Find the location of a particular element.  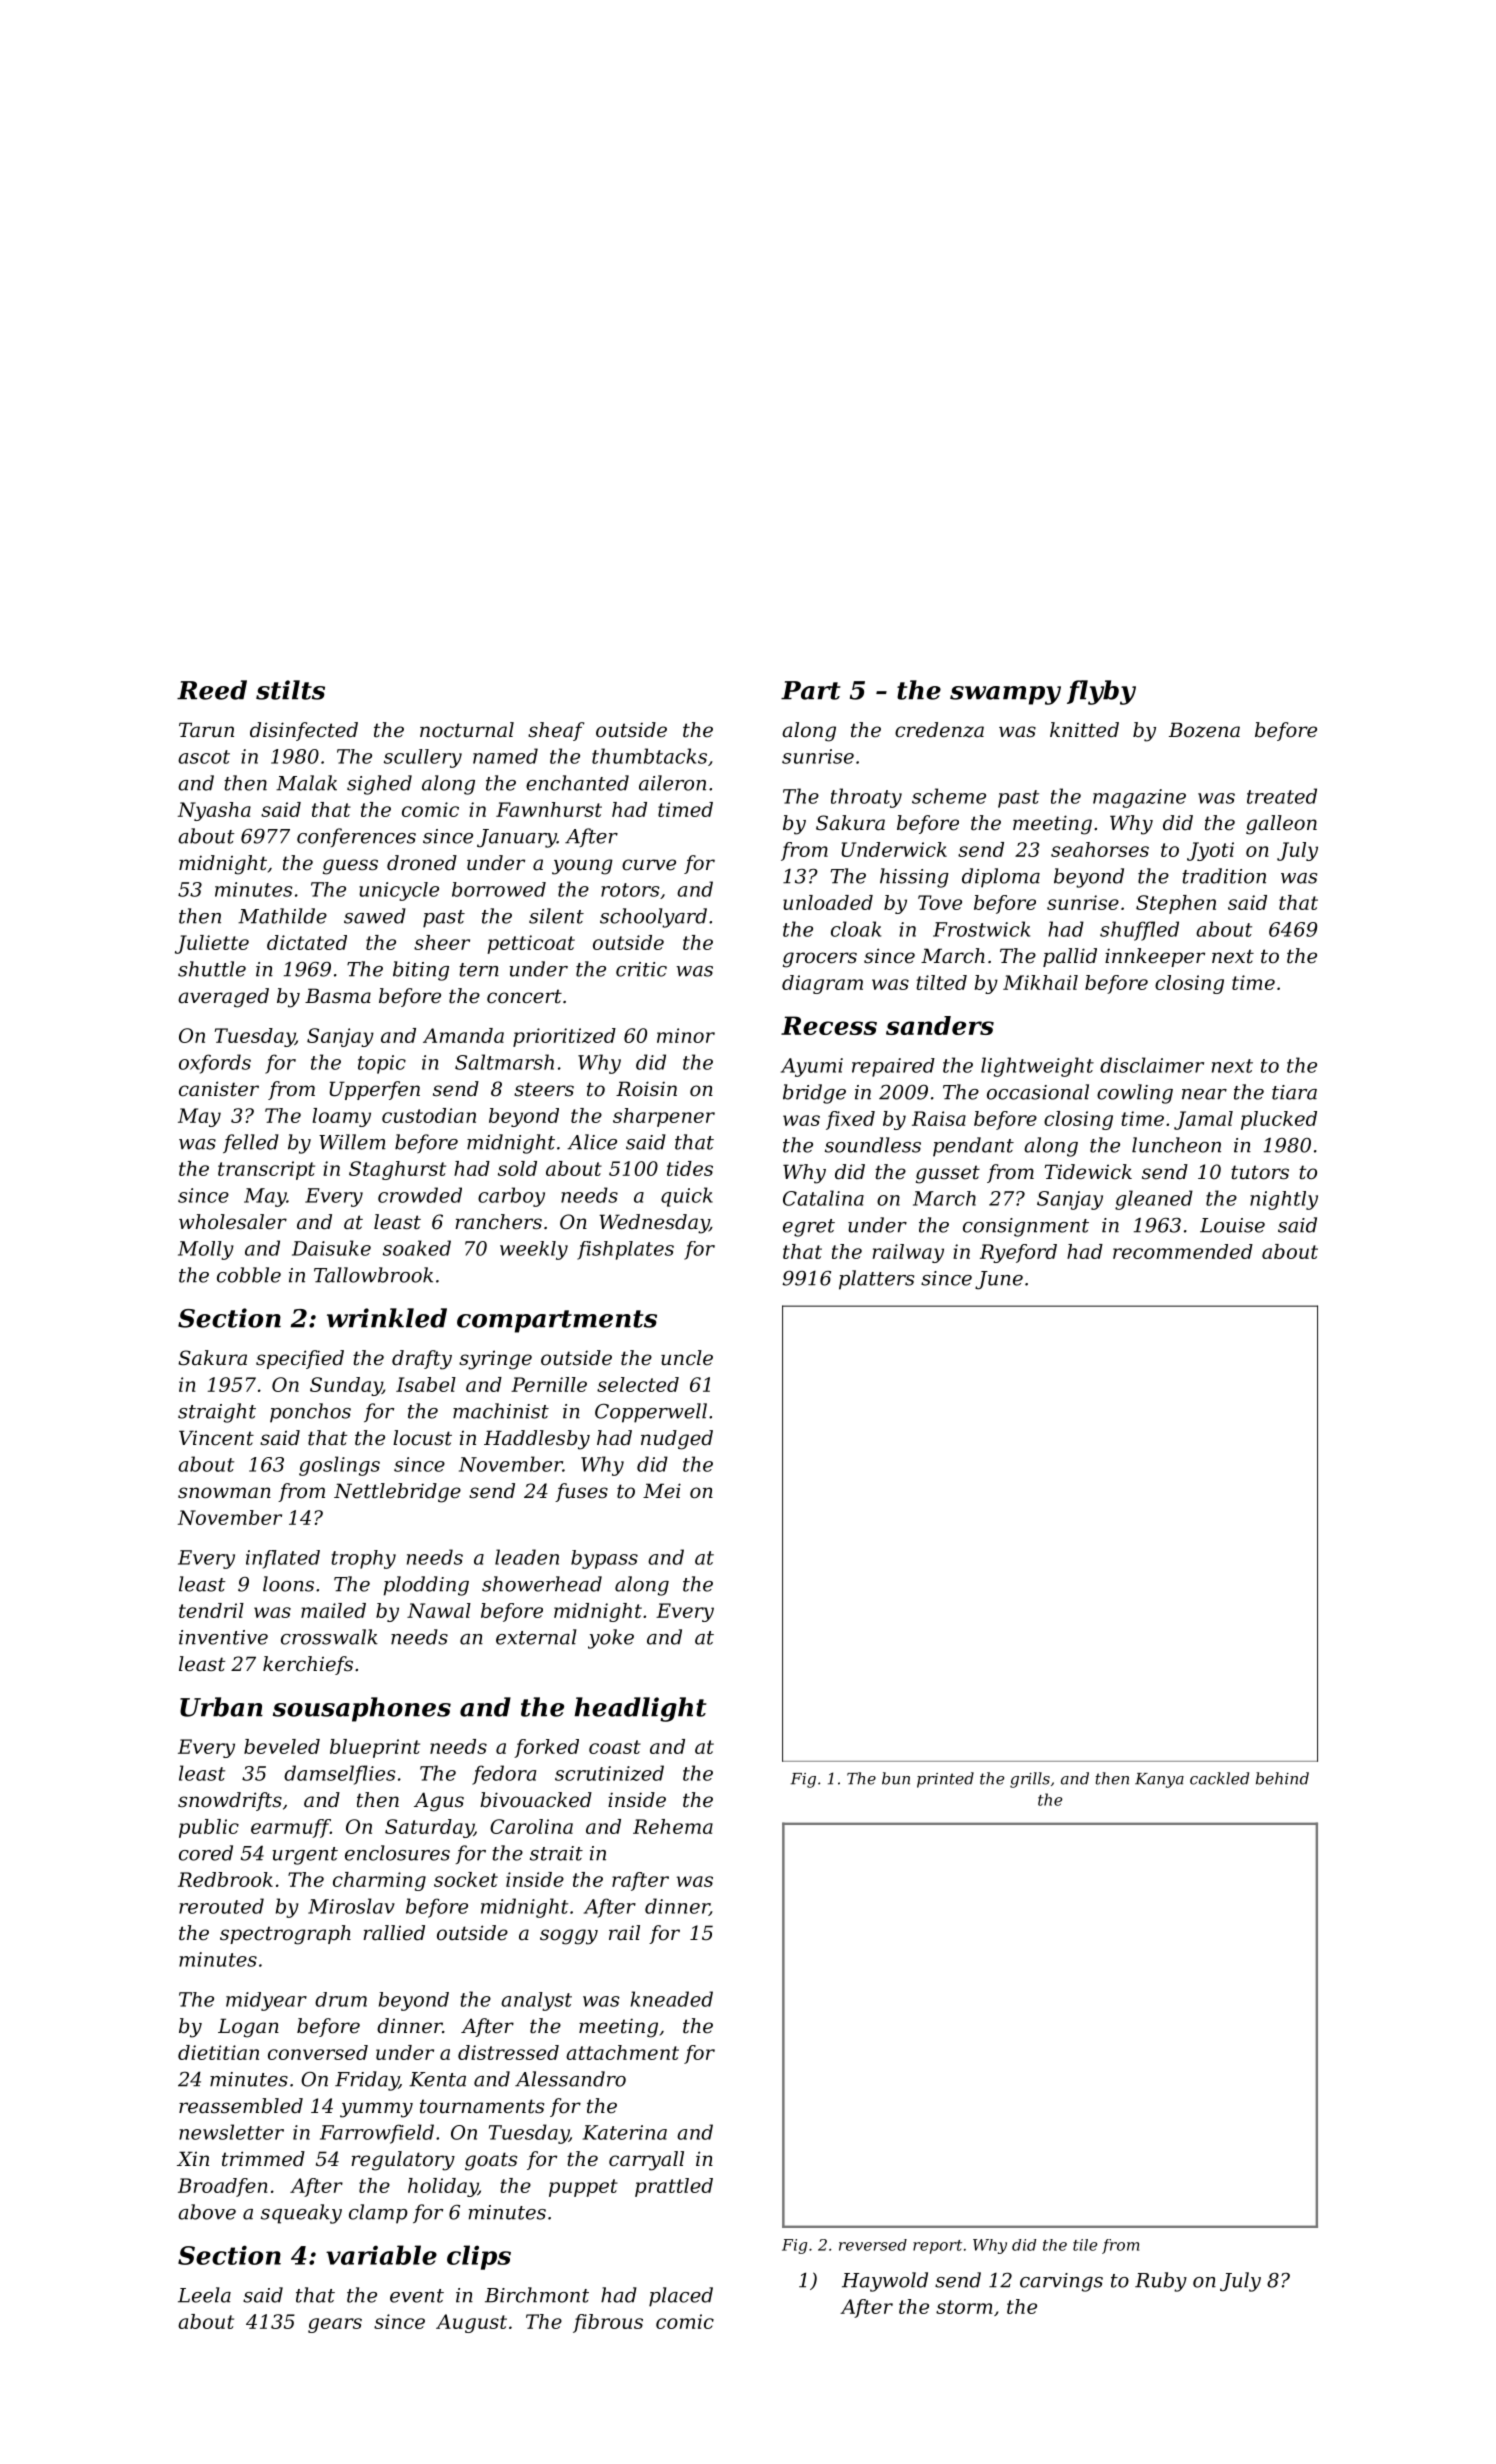

behind is located at coordinates (1282, 1778).
